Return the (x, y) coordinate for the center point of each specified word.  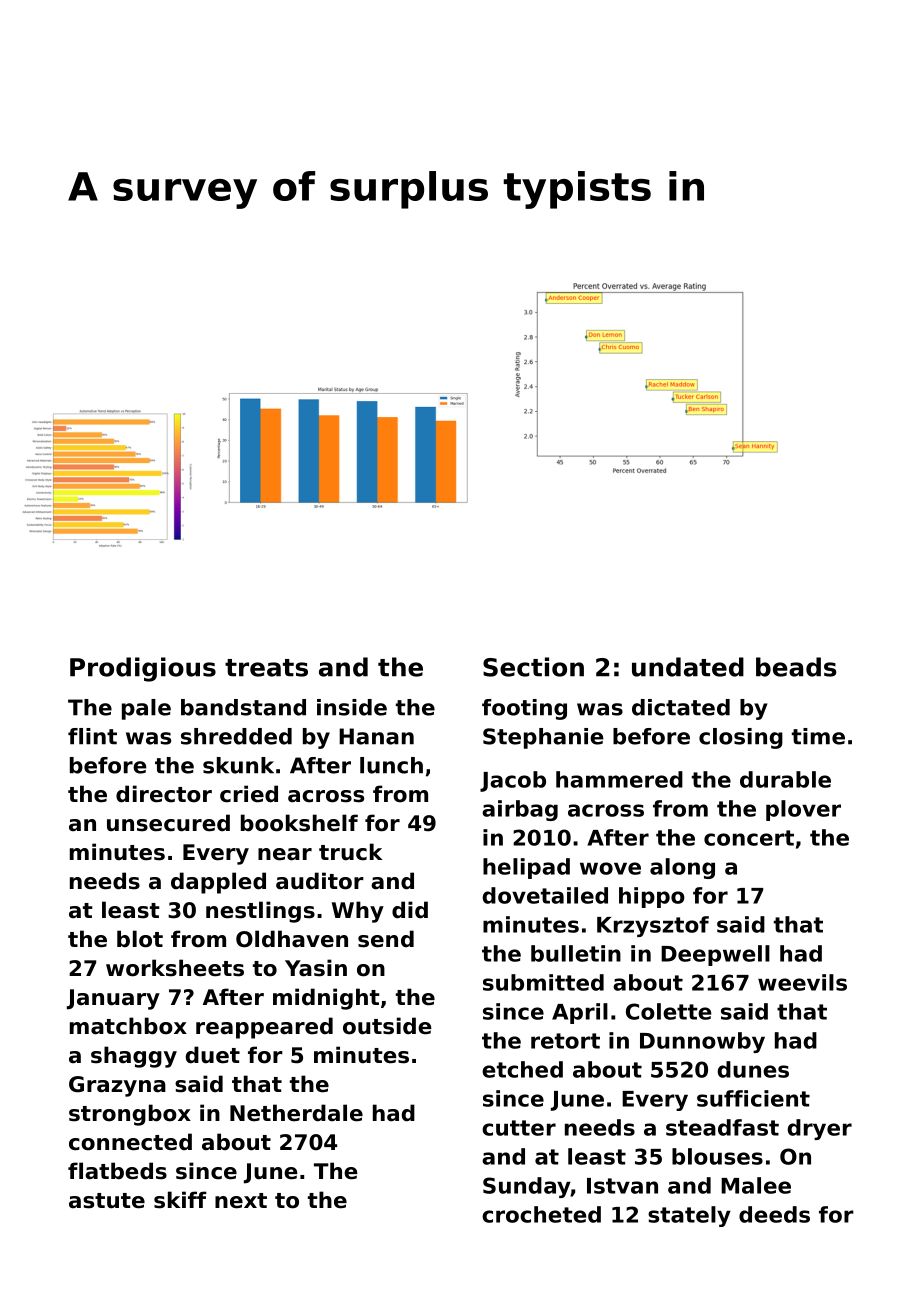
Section (533, 667)
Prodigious (143, 669)
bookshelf (299, 823)
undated (688, 667)
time (818, 736)
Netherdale (296, 1113)
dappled (218, 883)
